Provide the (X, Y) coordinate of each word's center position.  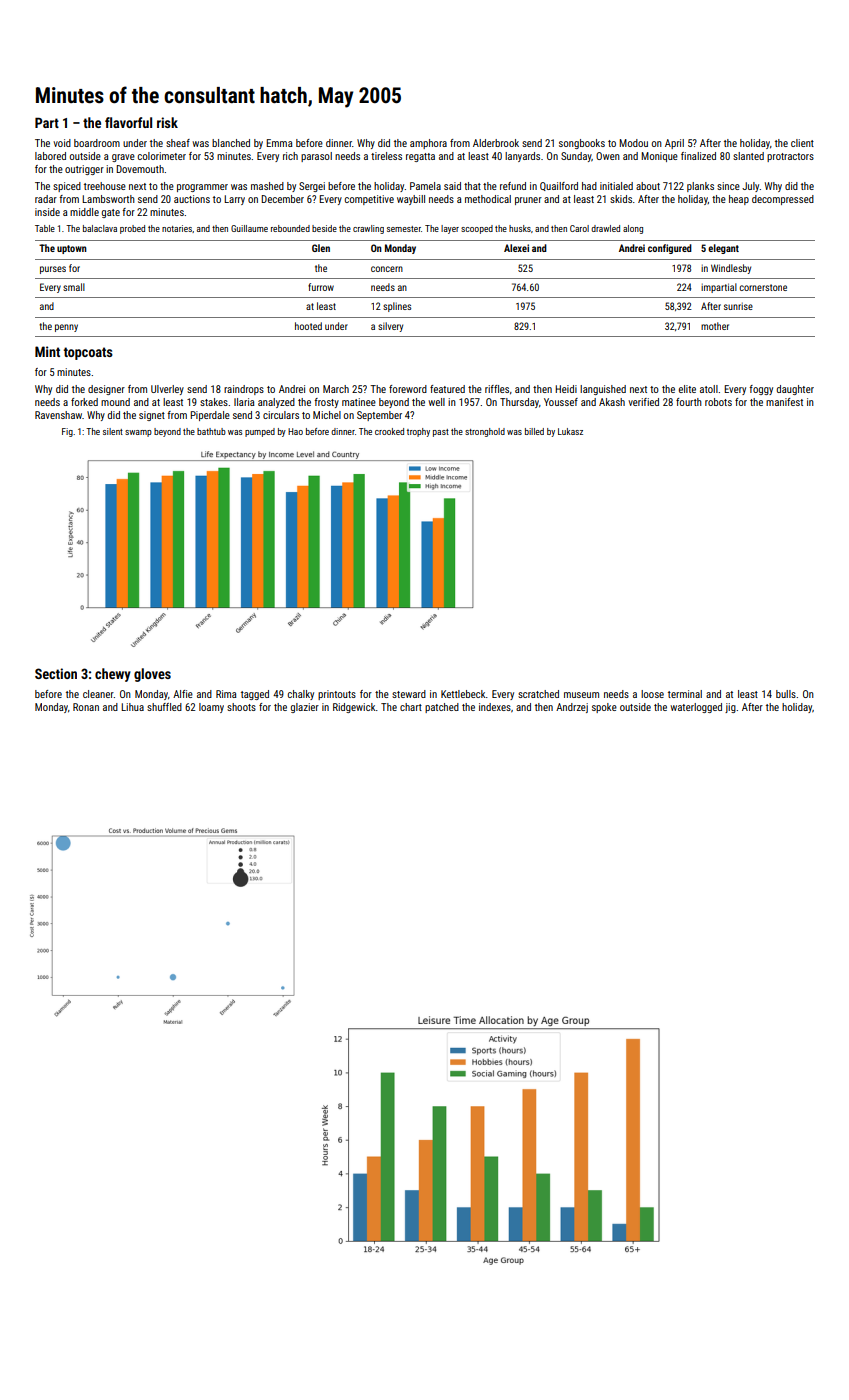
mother (715, 326)
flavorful (128, 122)
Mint (47, 351)
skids (621, 199)
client (802, 143)
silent (113, 431)
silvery (390, 327)
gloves (152, 675)
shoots (241, 707)
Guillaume (249, 228)
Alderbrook (496, 143)
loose (652, 694)
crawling (368, 229)
